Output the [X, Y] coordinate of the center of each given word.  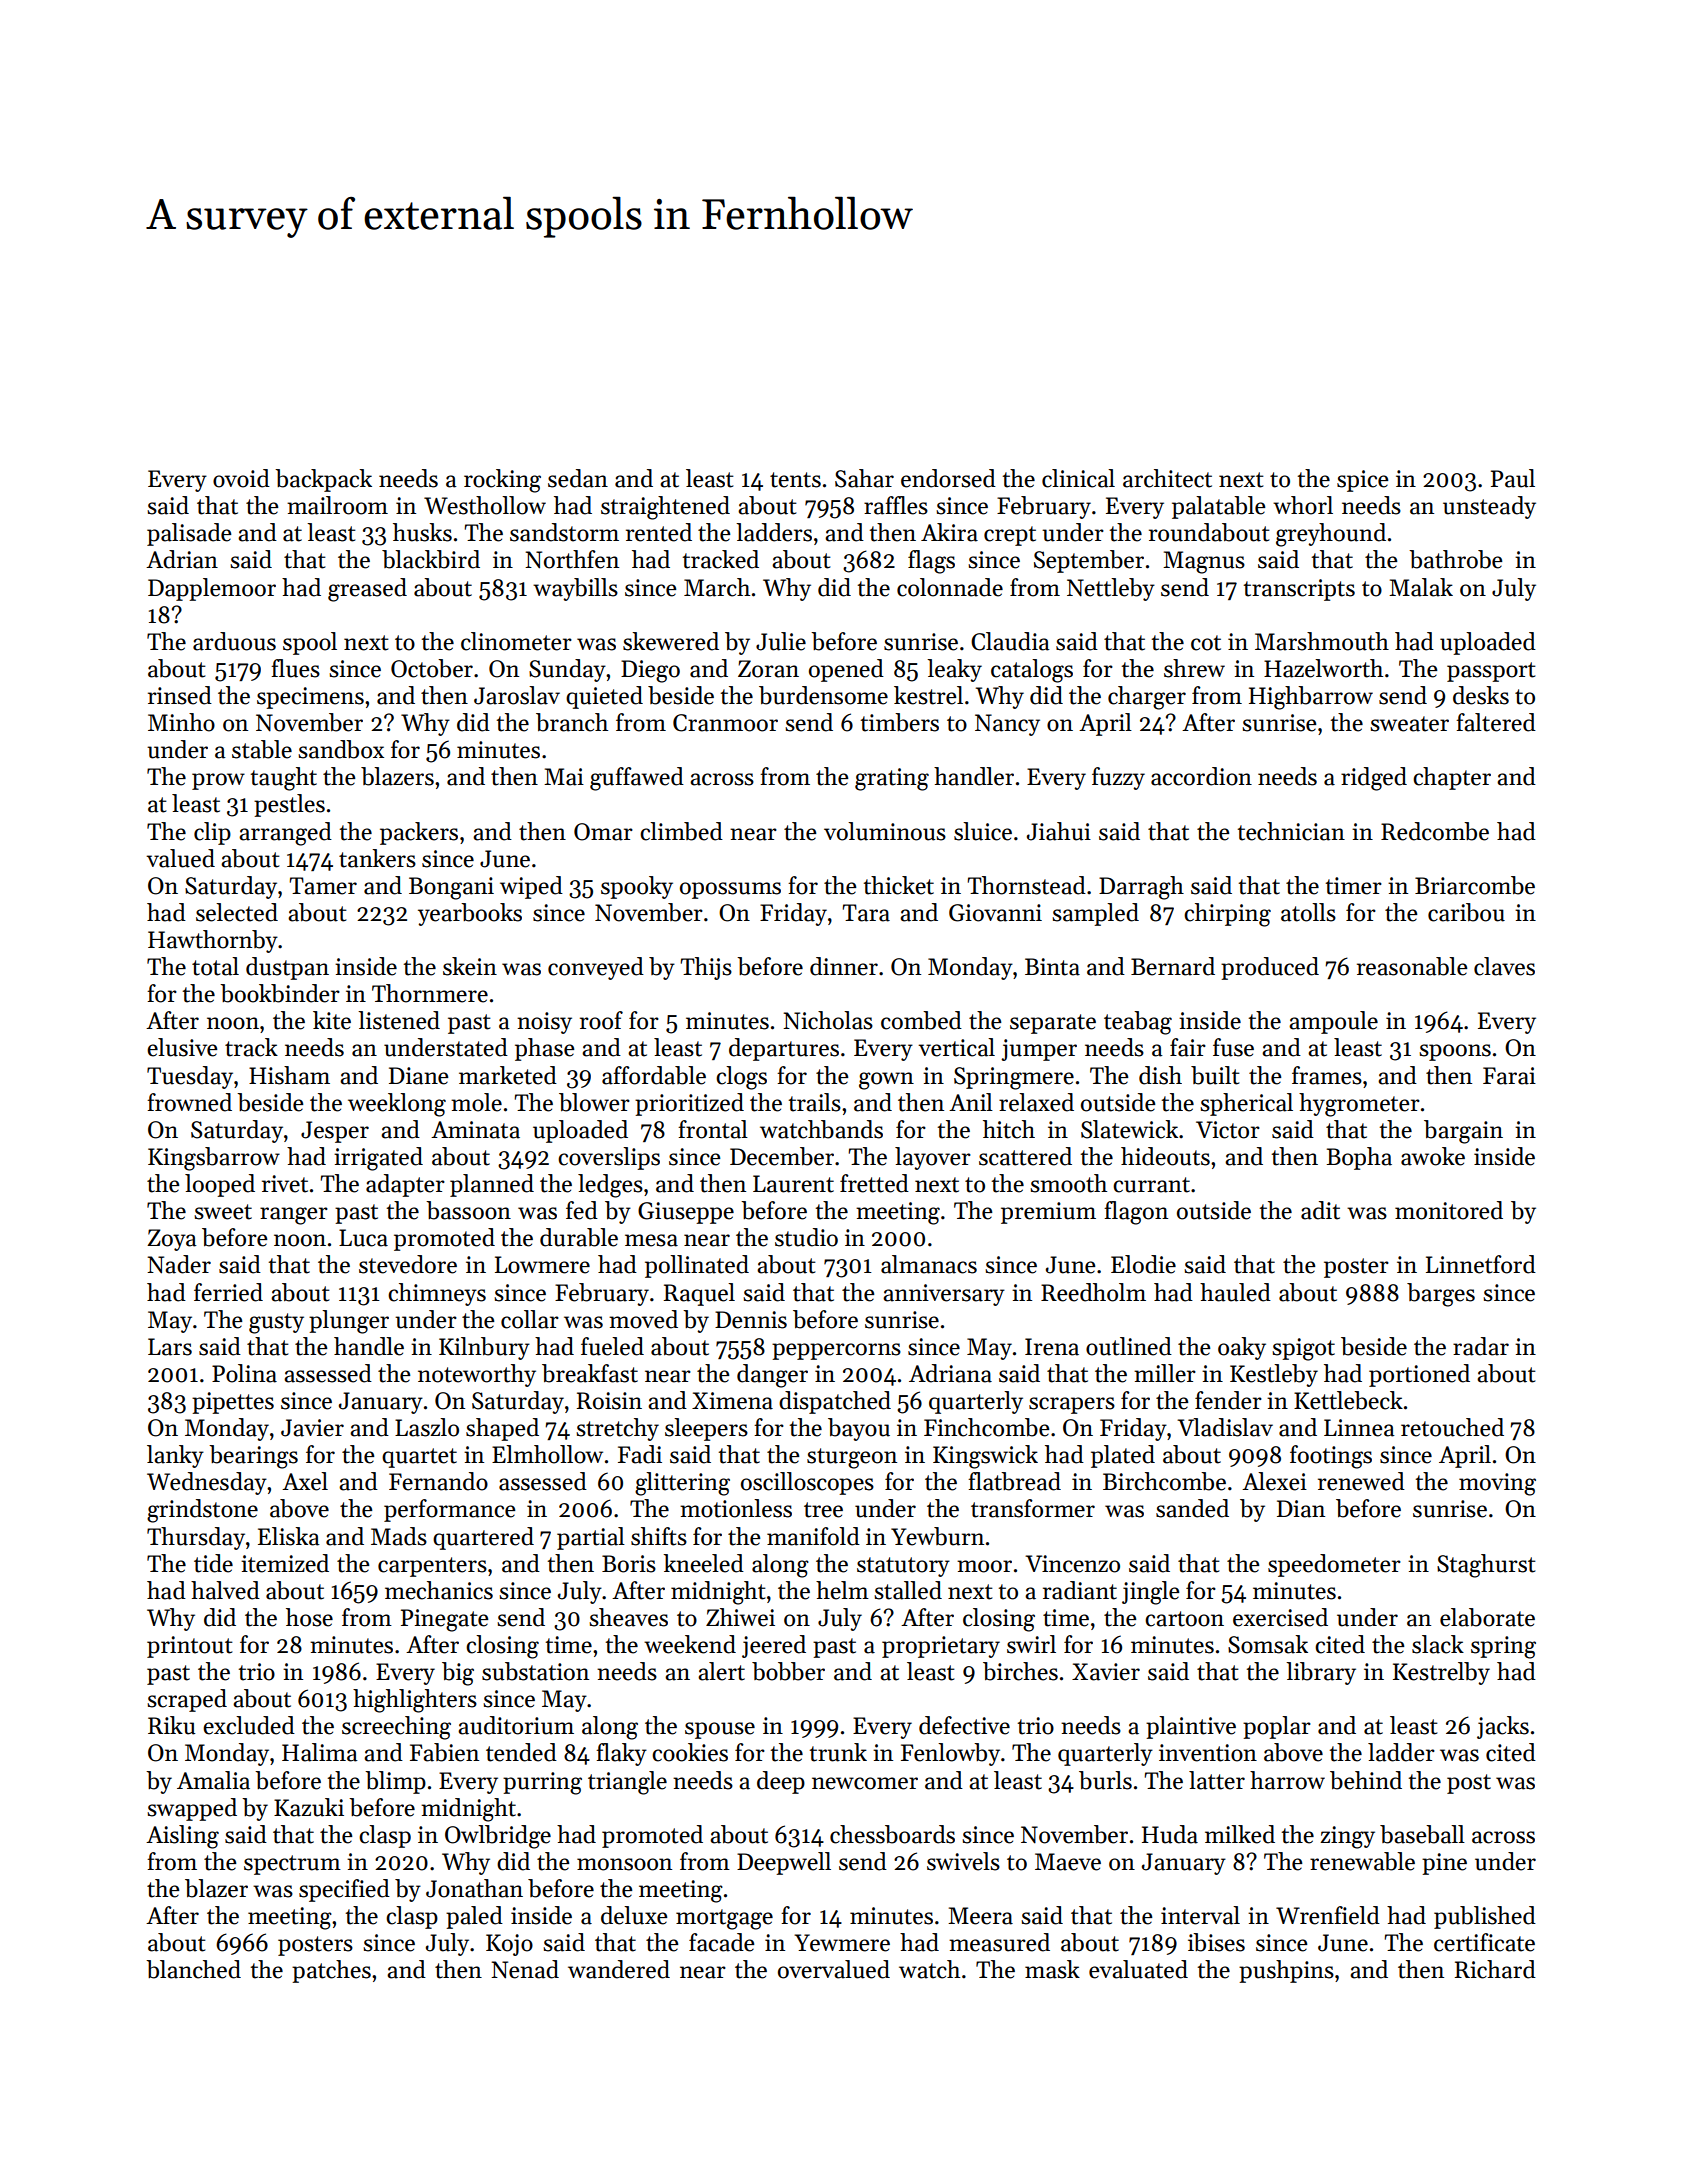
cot [1206, 643]
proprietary [941, 1647]
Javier [312, 1428]
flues [295, 668]
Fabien [444, 1752]
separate [1053, 1024]
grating [892, 779]
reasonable [1412, 966]
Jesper [335, 1132]
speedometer [1334, 1565]
